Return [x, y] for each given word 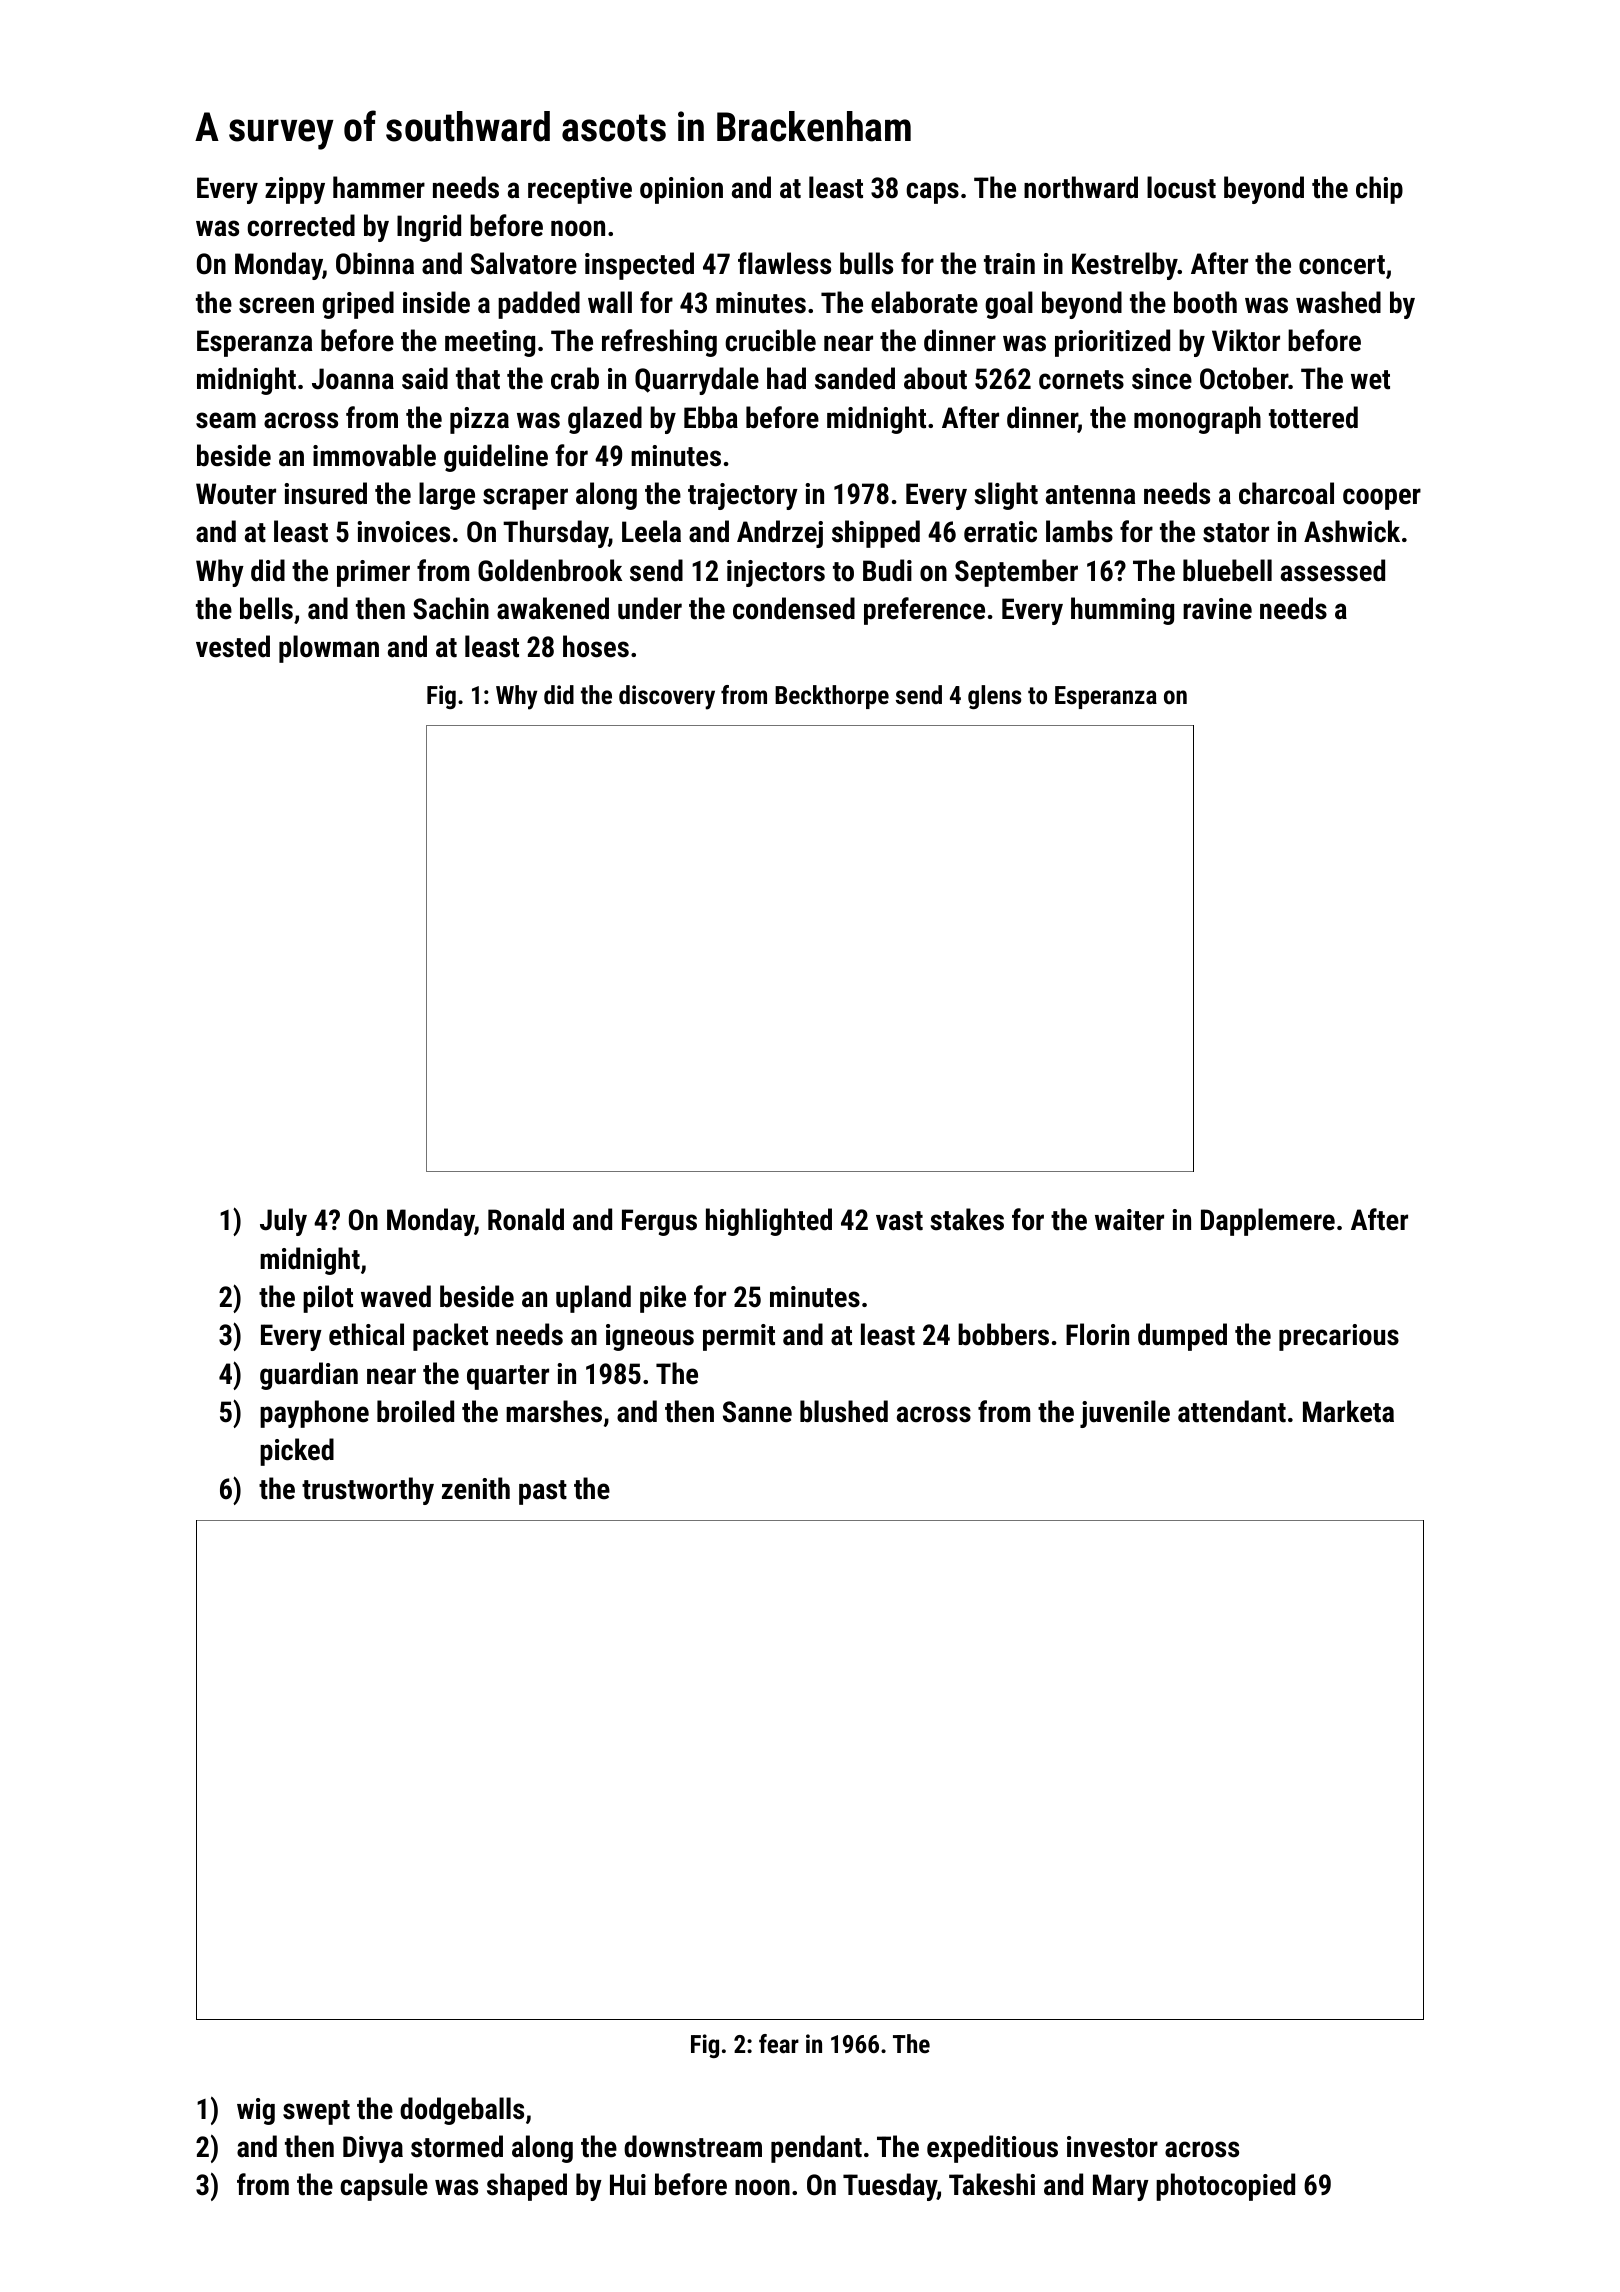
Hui [628, 2185]
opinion [681, 190]
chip [1379, 190]
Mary [1121, 2187]
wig [256, 2111]
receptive [580, 190]
